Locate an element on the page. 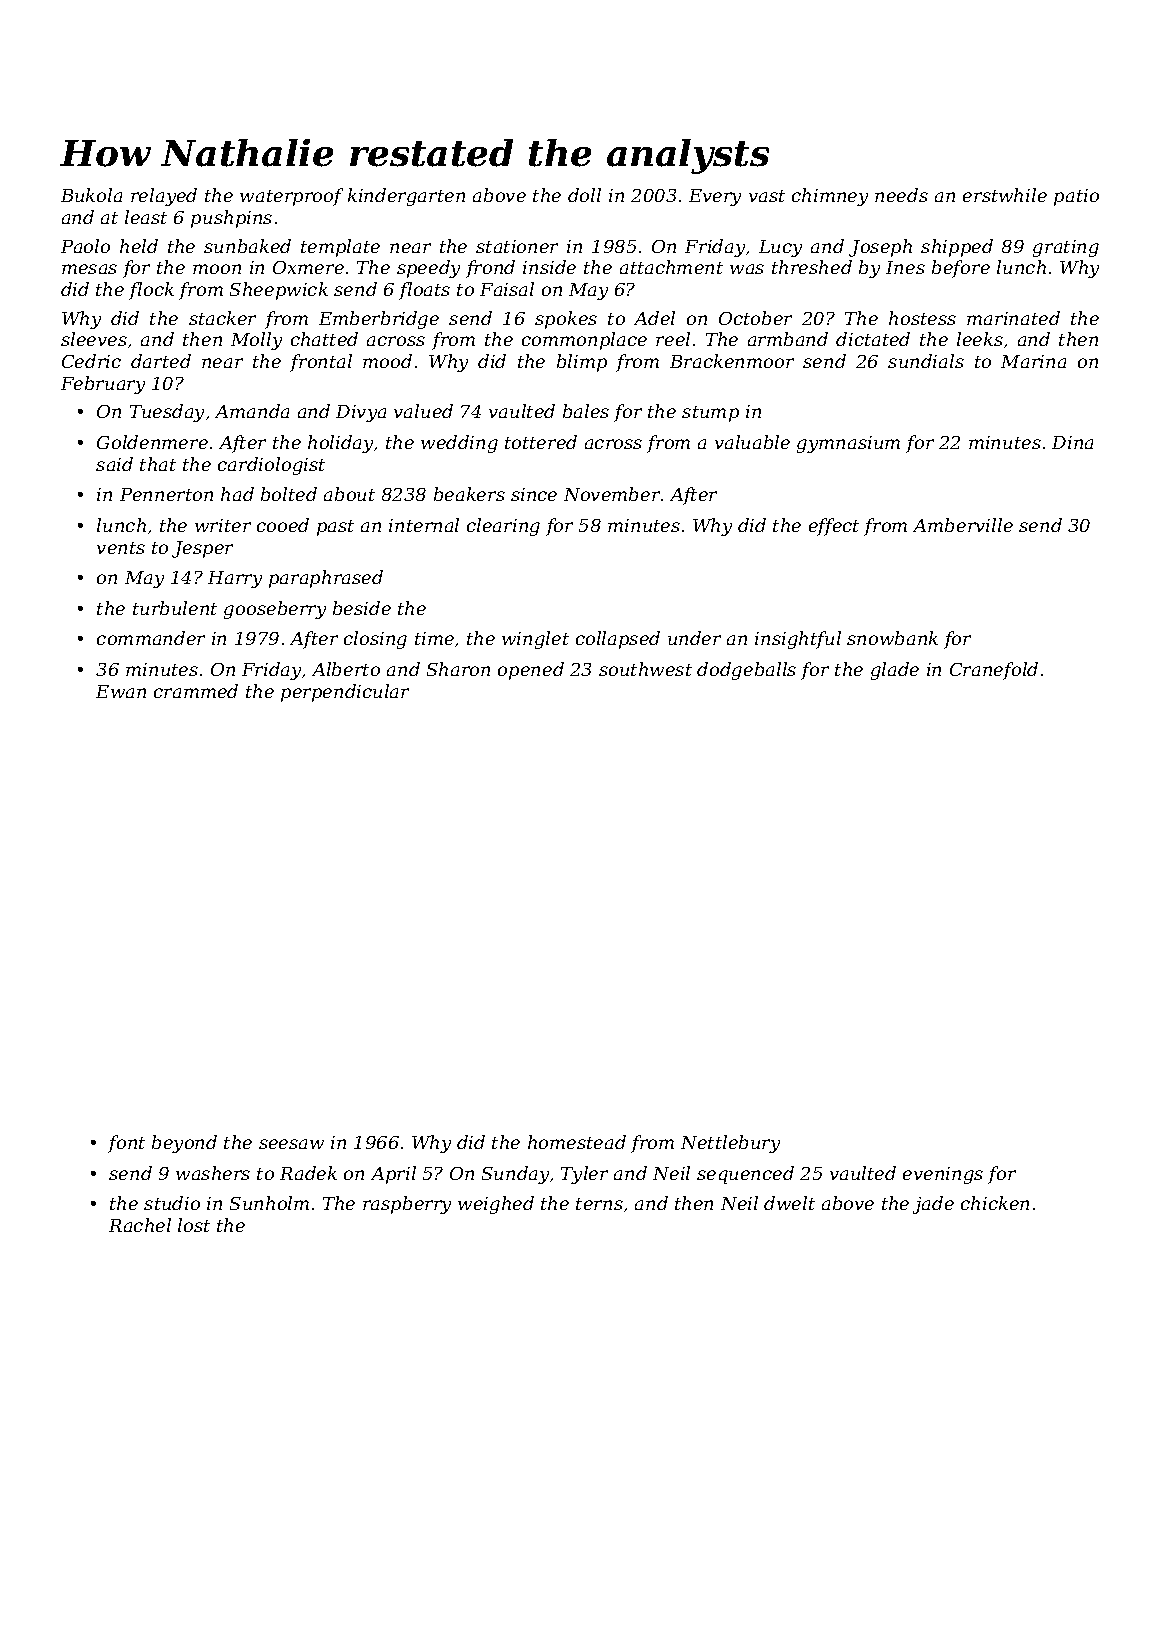  glade is located at coordinates (895, 671).
